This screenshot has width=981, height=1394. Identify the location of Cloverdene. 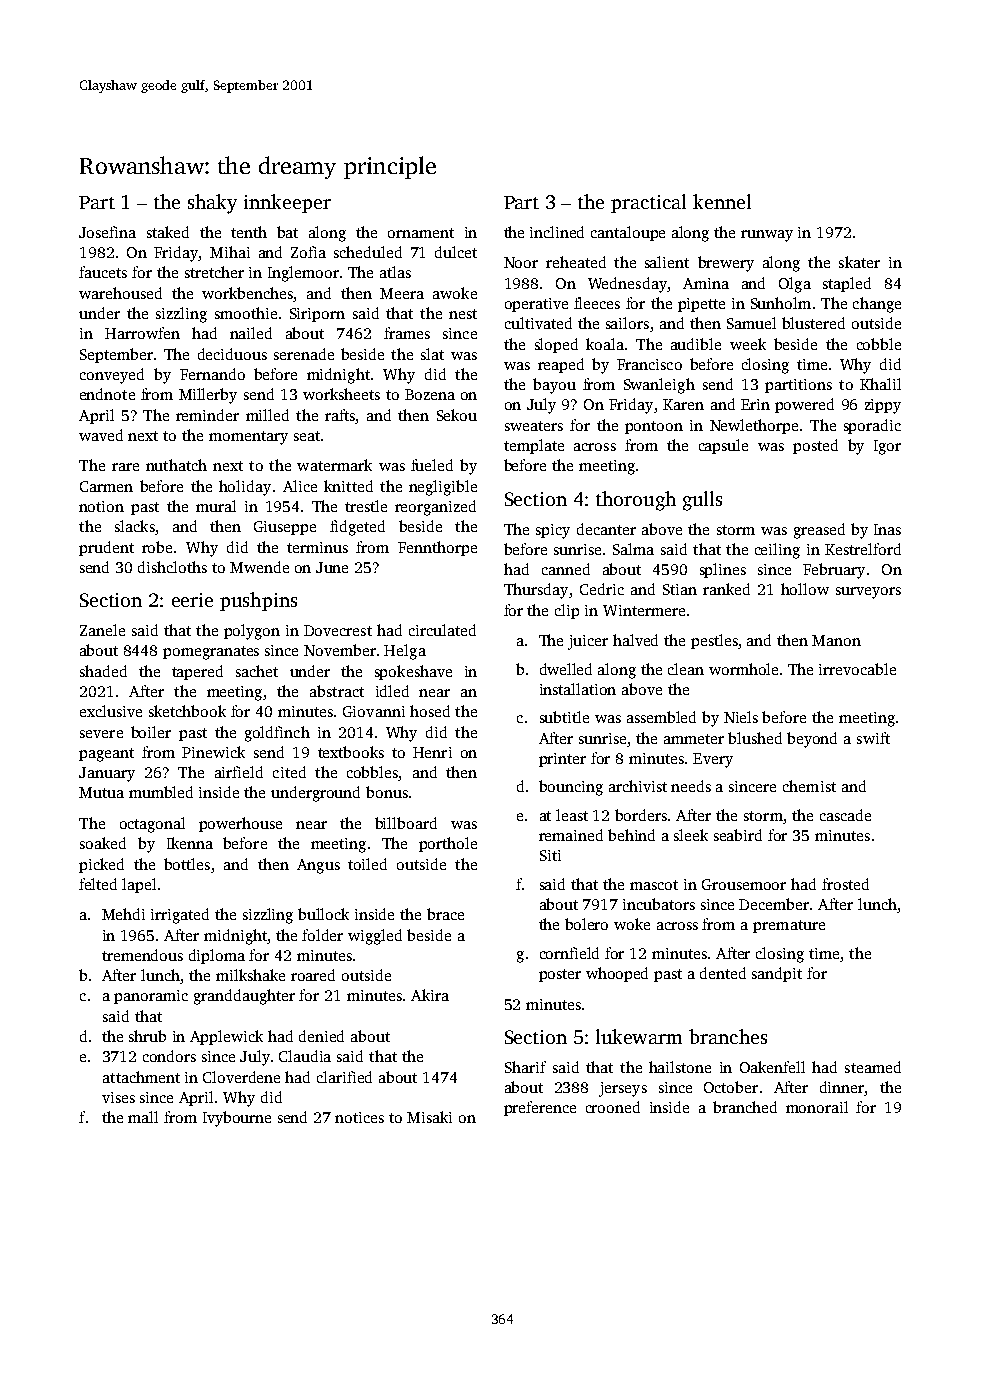
(241, 1077).
